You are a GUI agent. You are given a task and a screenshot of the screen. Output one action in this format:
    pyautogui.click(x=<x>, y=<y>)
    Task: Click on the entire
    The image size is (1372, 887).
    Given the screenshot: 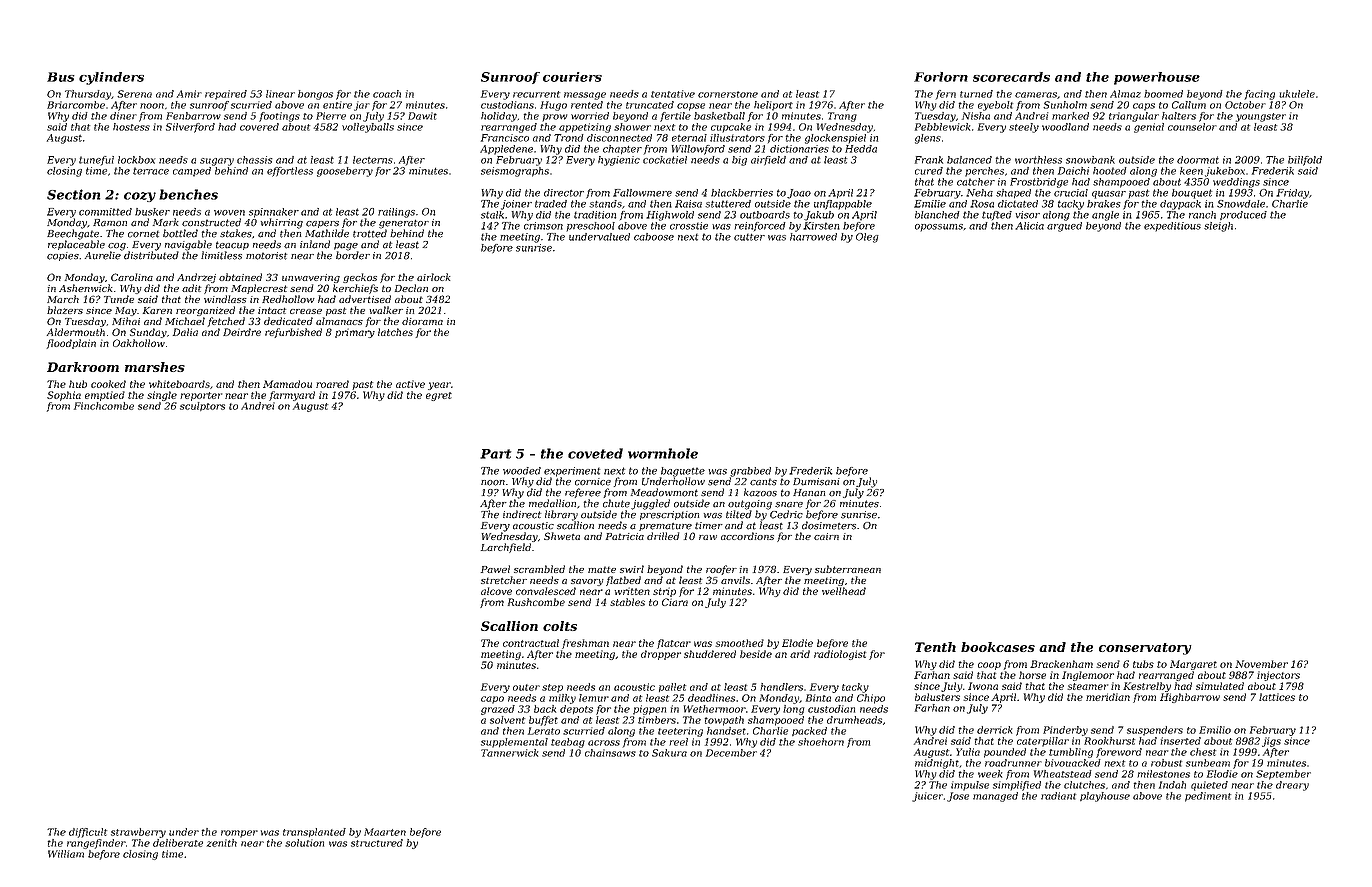 What is the action you would take?
    pyautogui.click(x=337, y=105)
